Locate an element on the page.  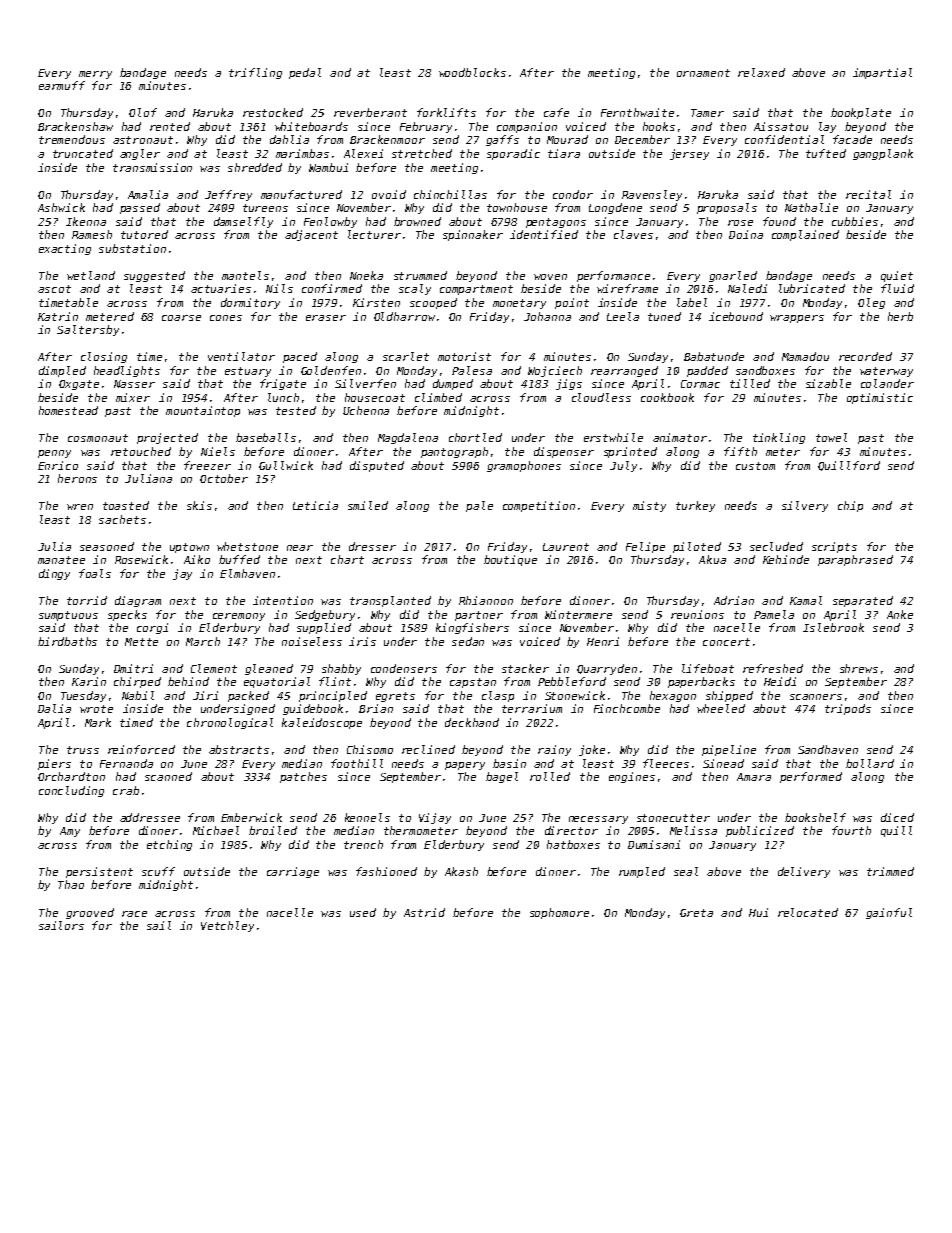
Oleg is located at coordinates (871, 303).
